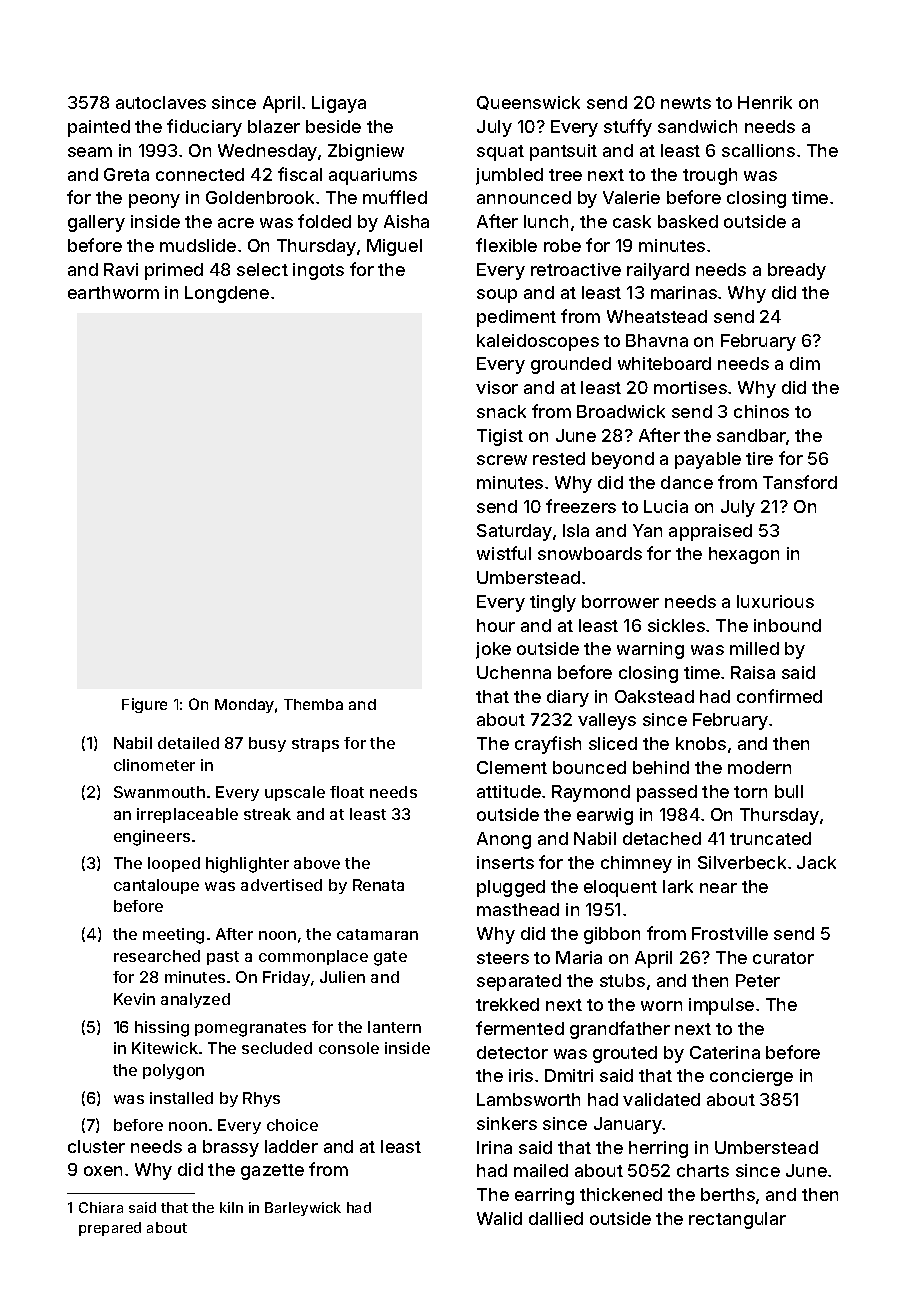 The image size is (908, 1316). What do you see at coordinates (797, 271) in the screenshot?
I see `bready` at bounding box center [797, 271].
